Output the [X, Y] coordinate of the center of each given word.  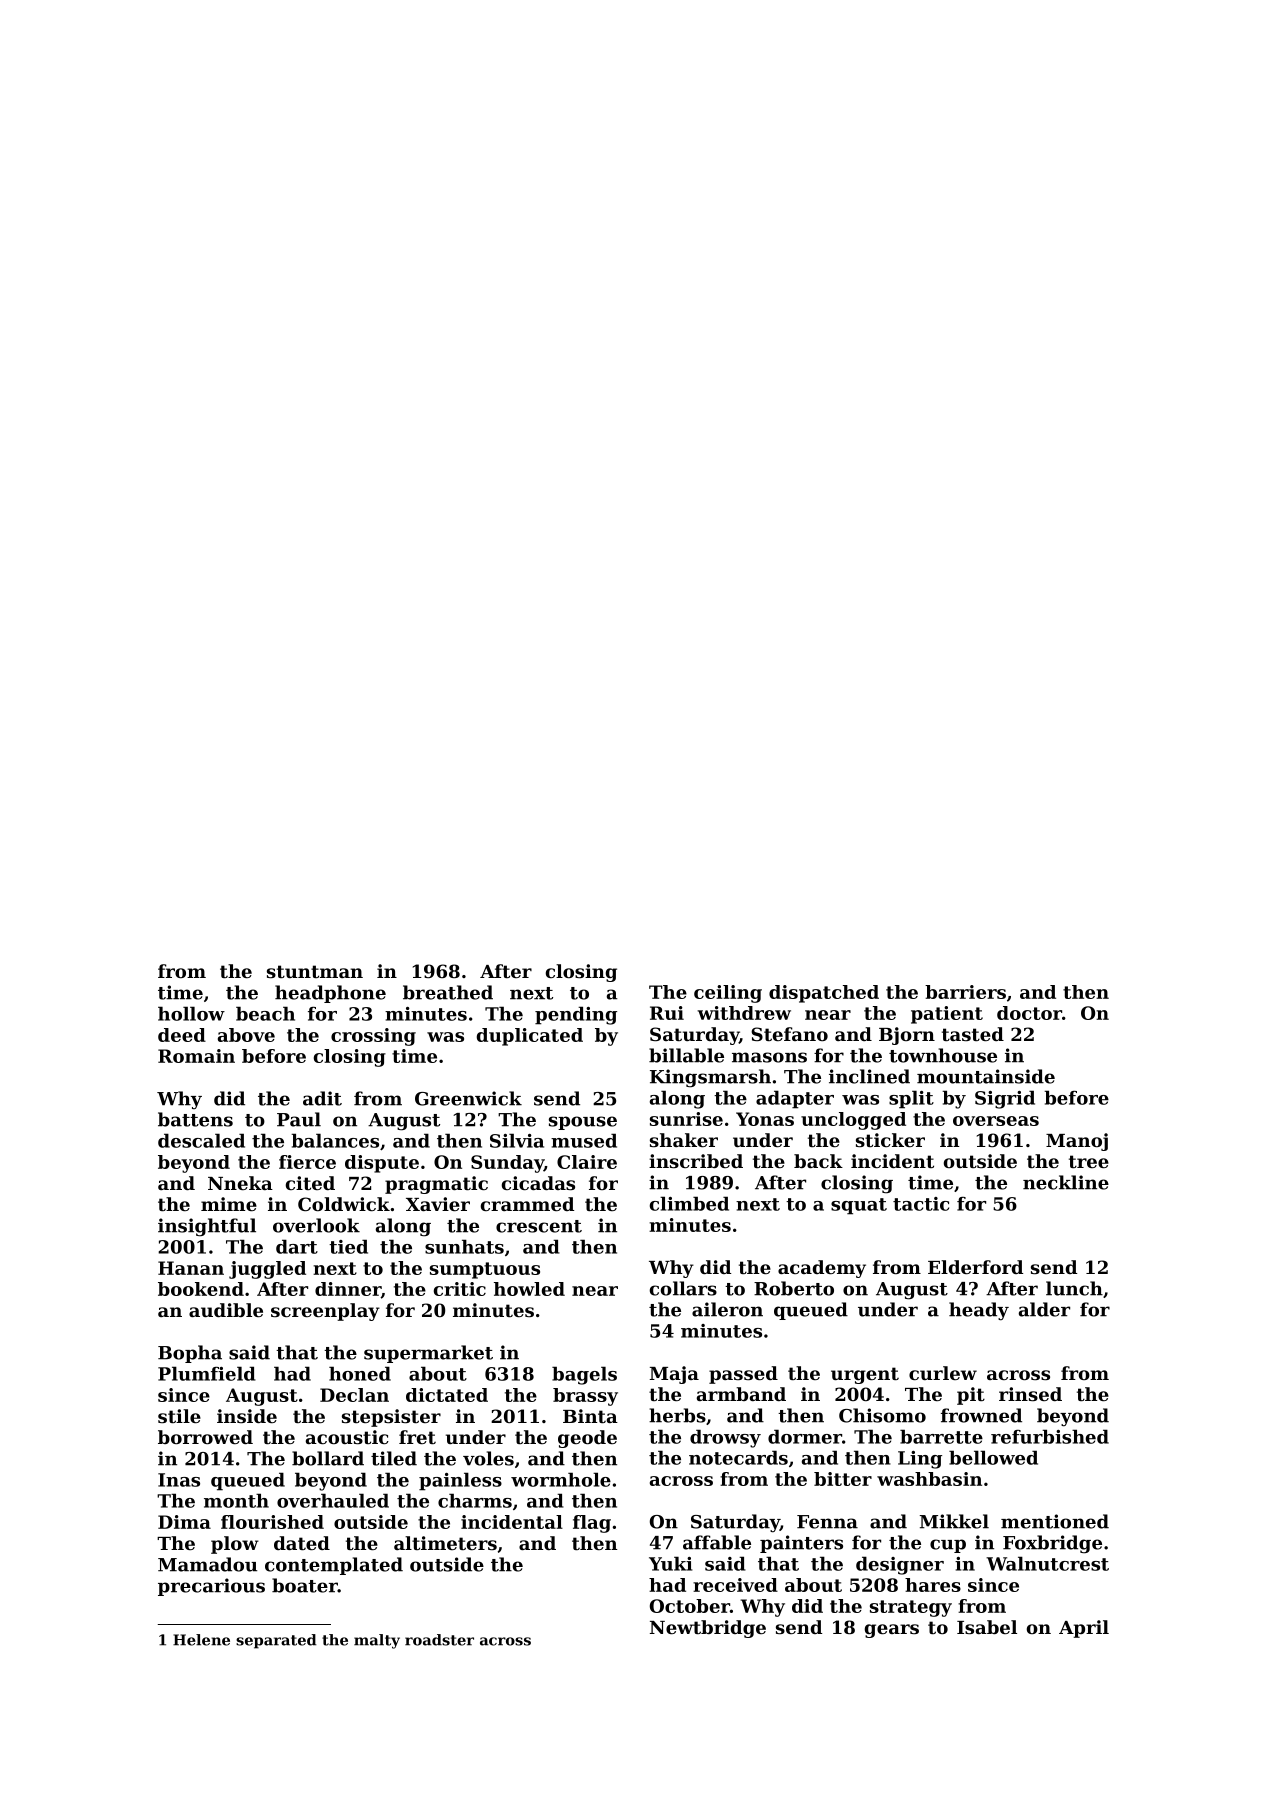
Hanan [191, 1268]
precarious [211, 1587]
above [246, 1035]
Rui [667, 1013]
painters [801, 1544]
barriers [965, 992]
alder [1044, 1309]
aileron [727, 1309]
